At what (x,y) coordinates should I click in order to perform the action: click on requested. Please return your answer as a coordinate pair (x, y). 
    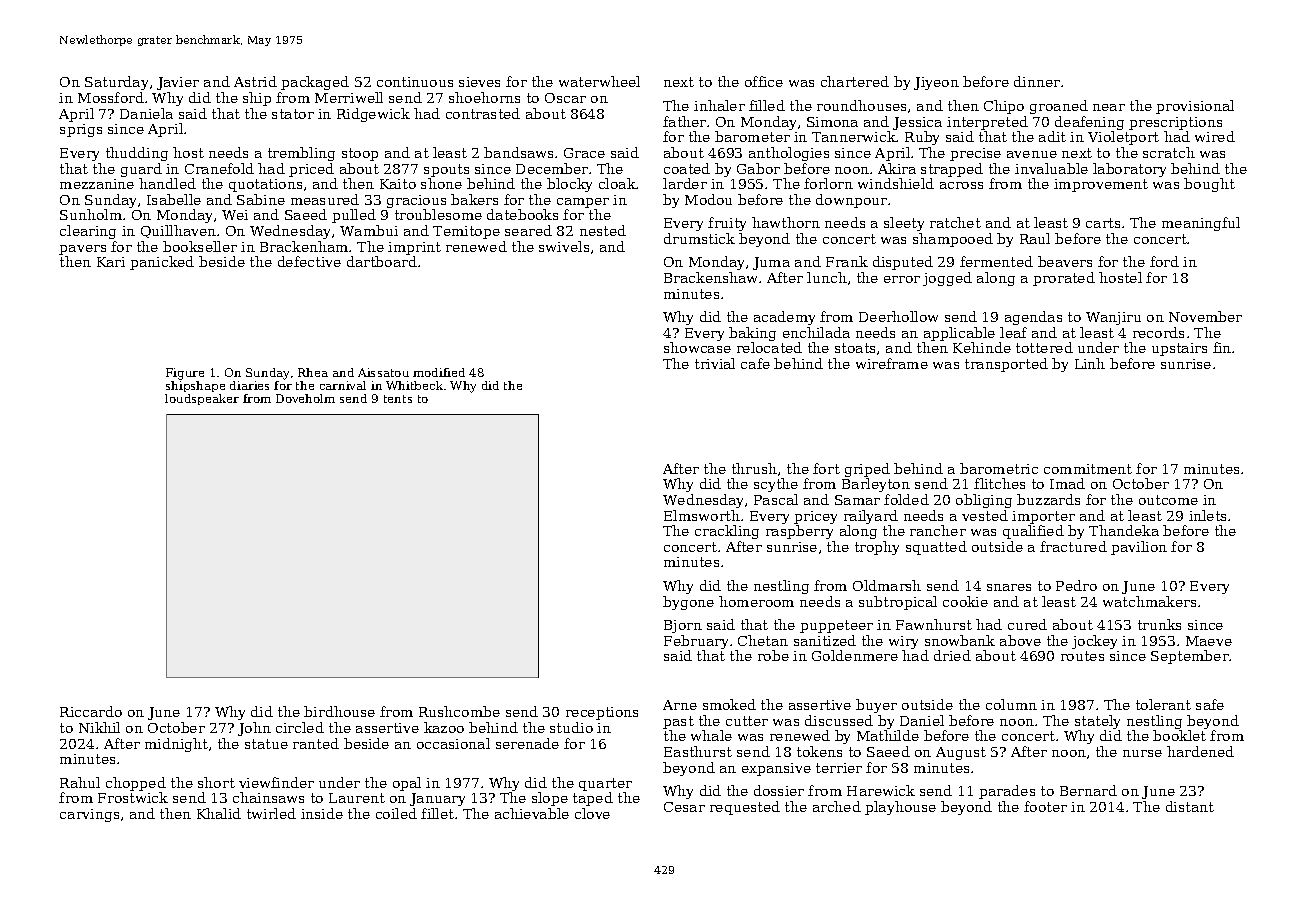
    Looking at the image, I should click on (745, 808).
